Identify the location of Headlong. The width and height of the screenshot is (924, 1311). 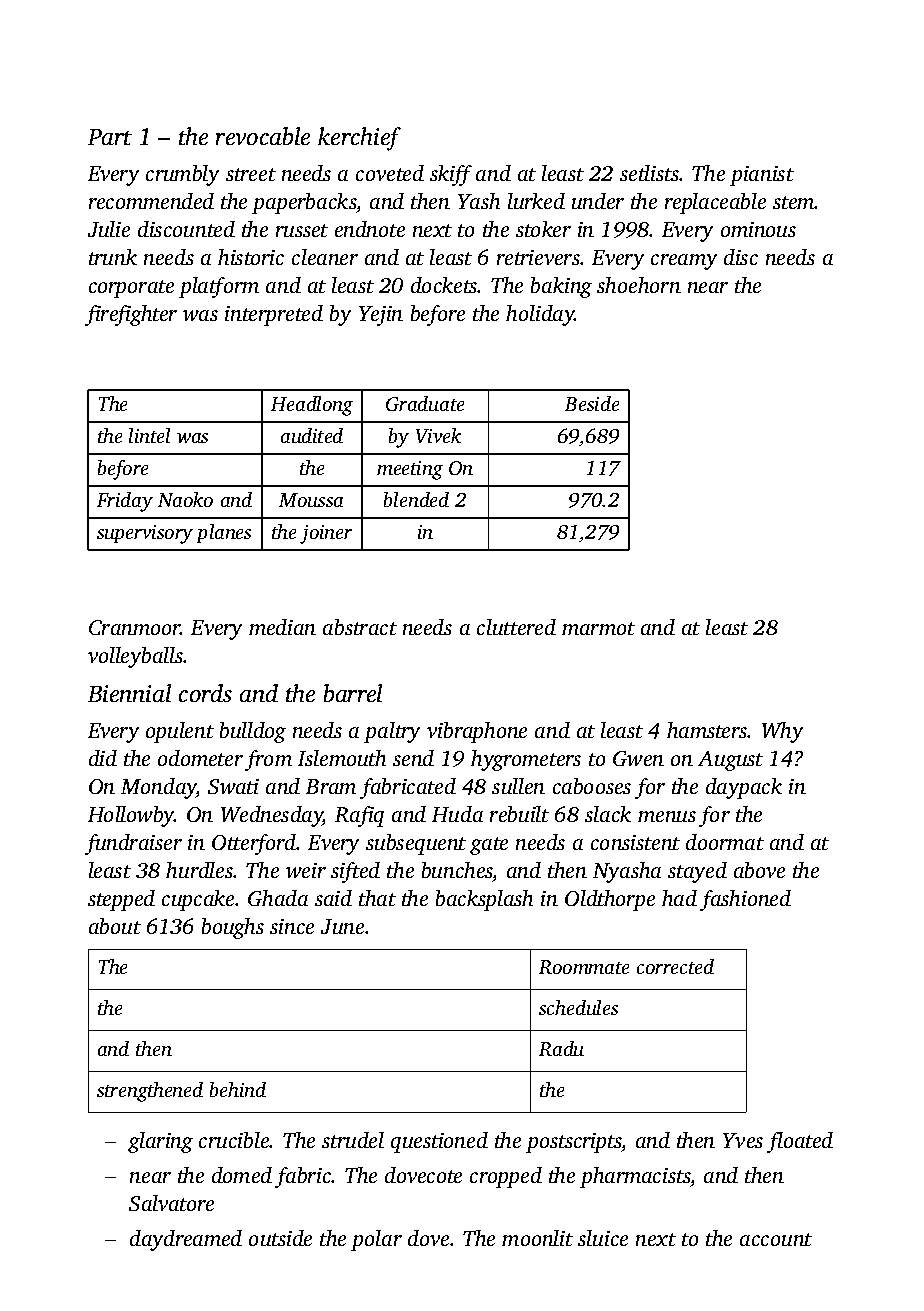
(312, 406).
